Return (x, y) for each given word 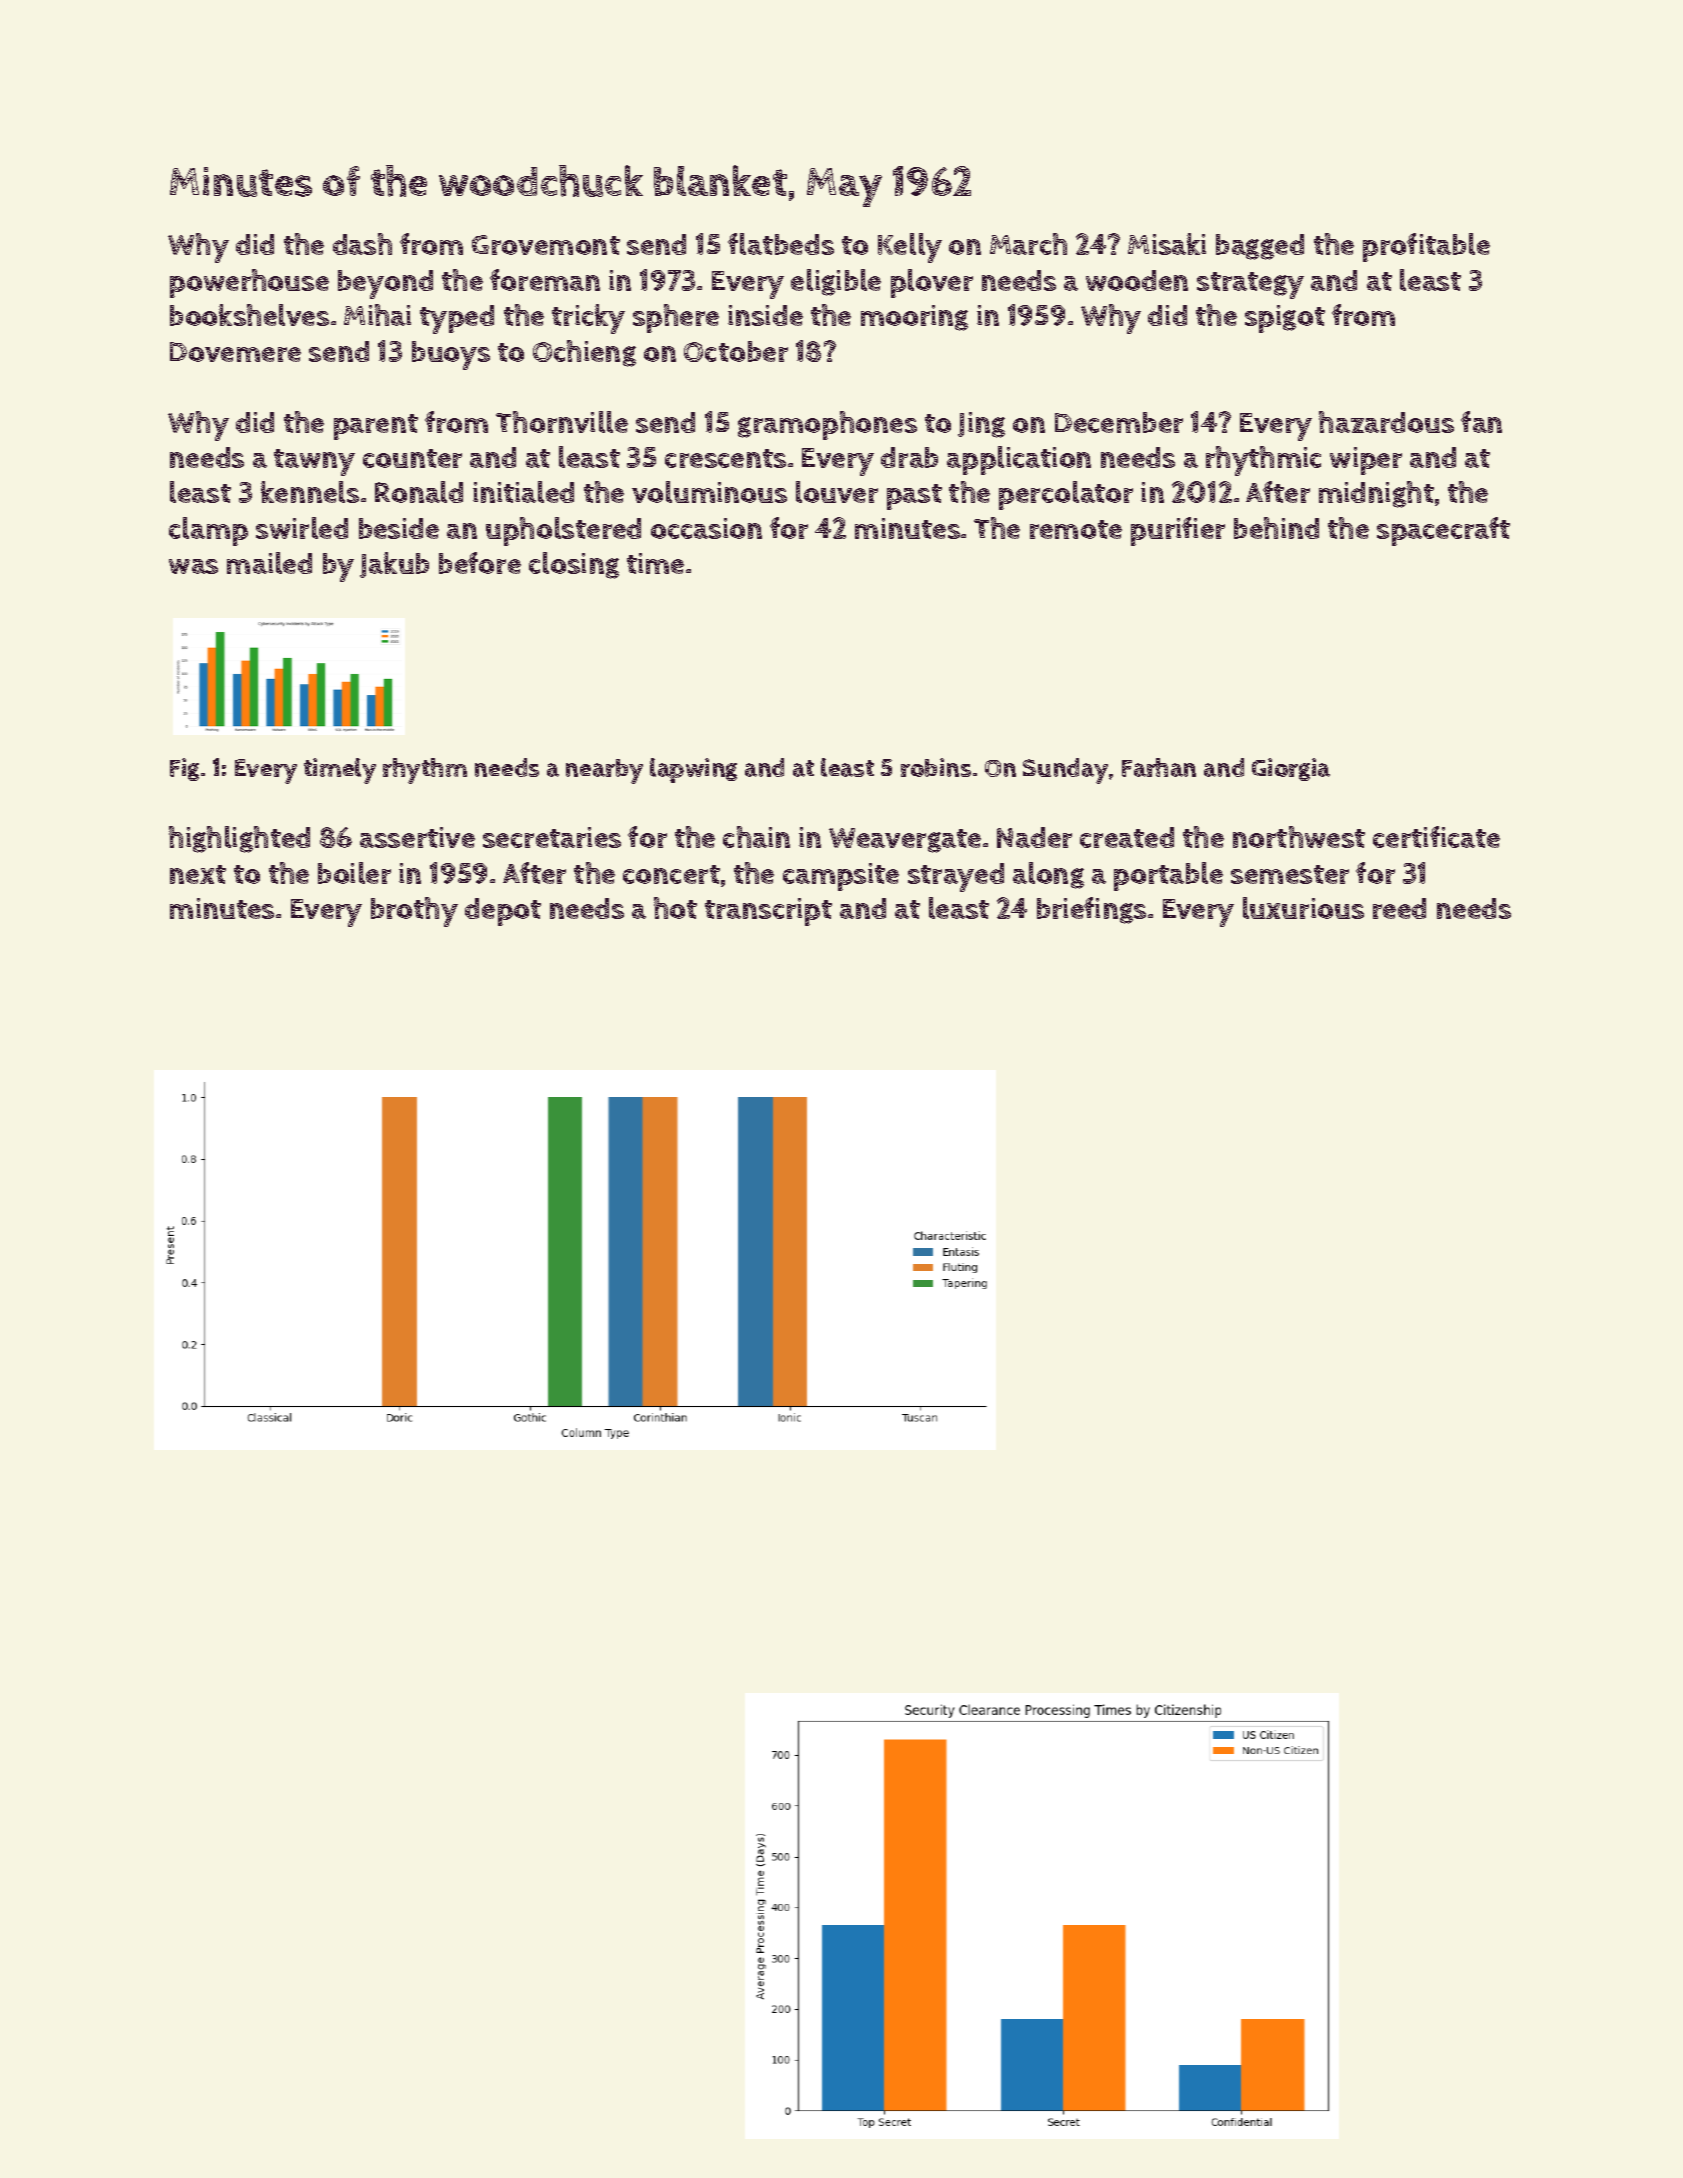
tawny (314, 462)
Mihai (377, 315)
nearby (604, 771)
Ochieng (584, 353)
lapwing (693, 770)
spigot (1285, 319)
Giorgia (1291, 769)
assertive (417, 837)
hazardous (1386, 422)
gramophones (827, 425)
